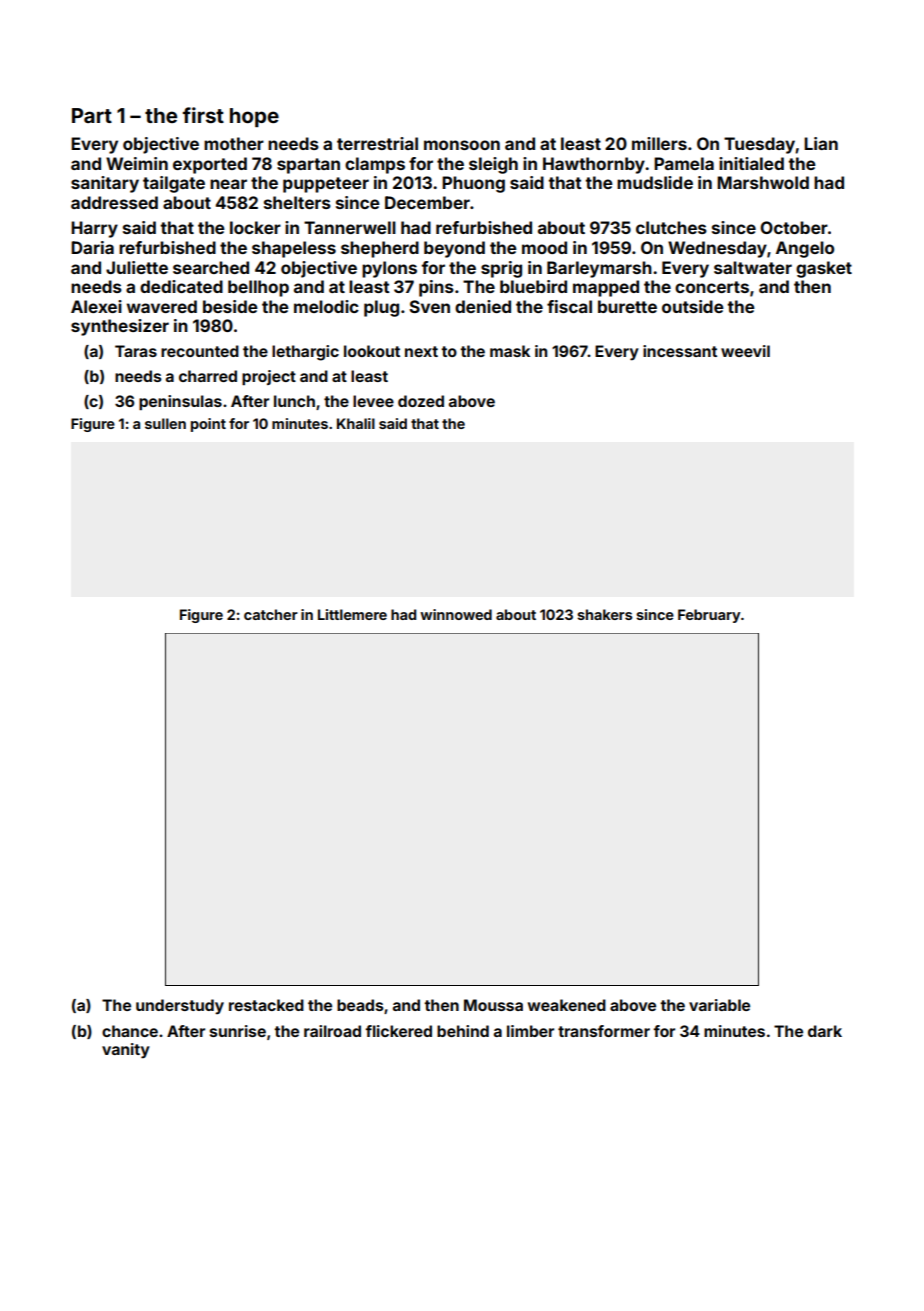 The height and width of the screenshot is (1311, 924). What do you see at coordinates (530, 1031) in the screenshot?
I see `limber` at bounding box center [530, 1031].
